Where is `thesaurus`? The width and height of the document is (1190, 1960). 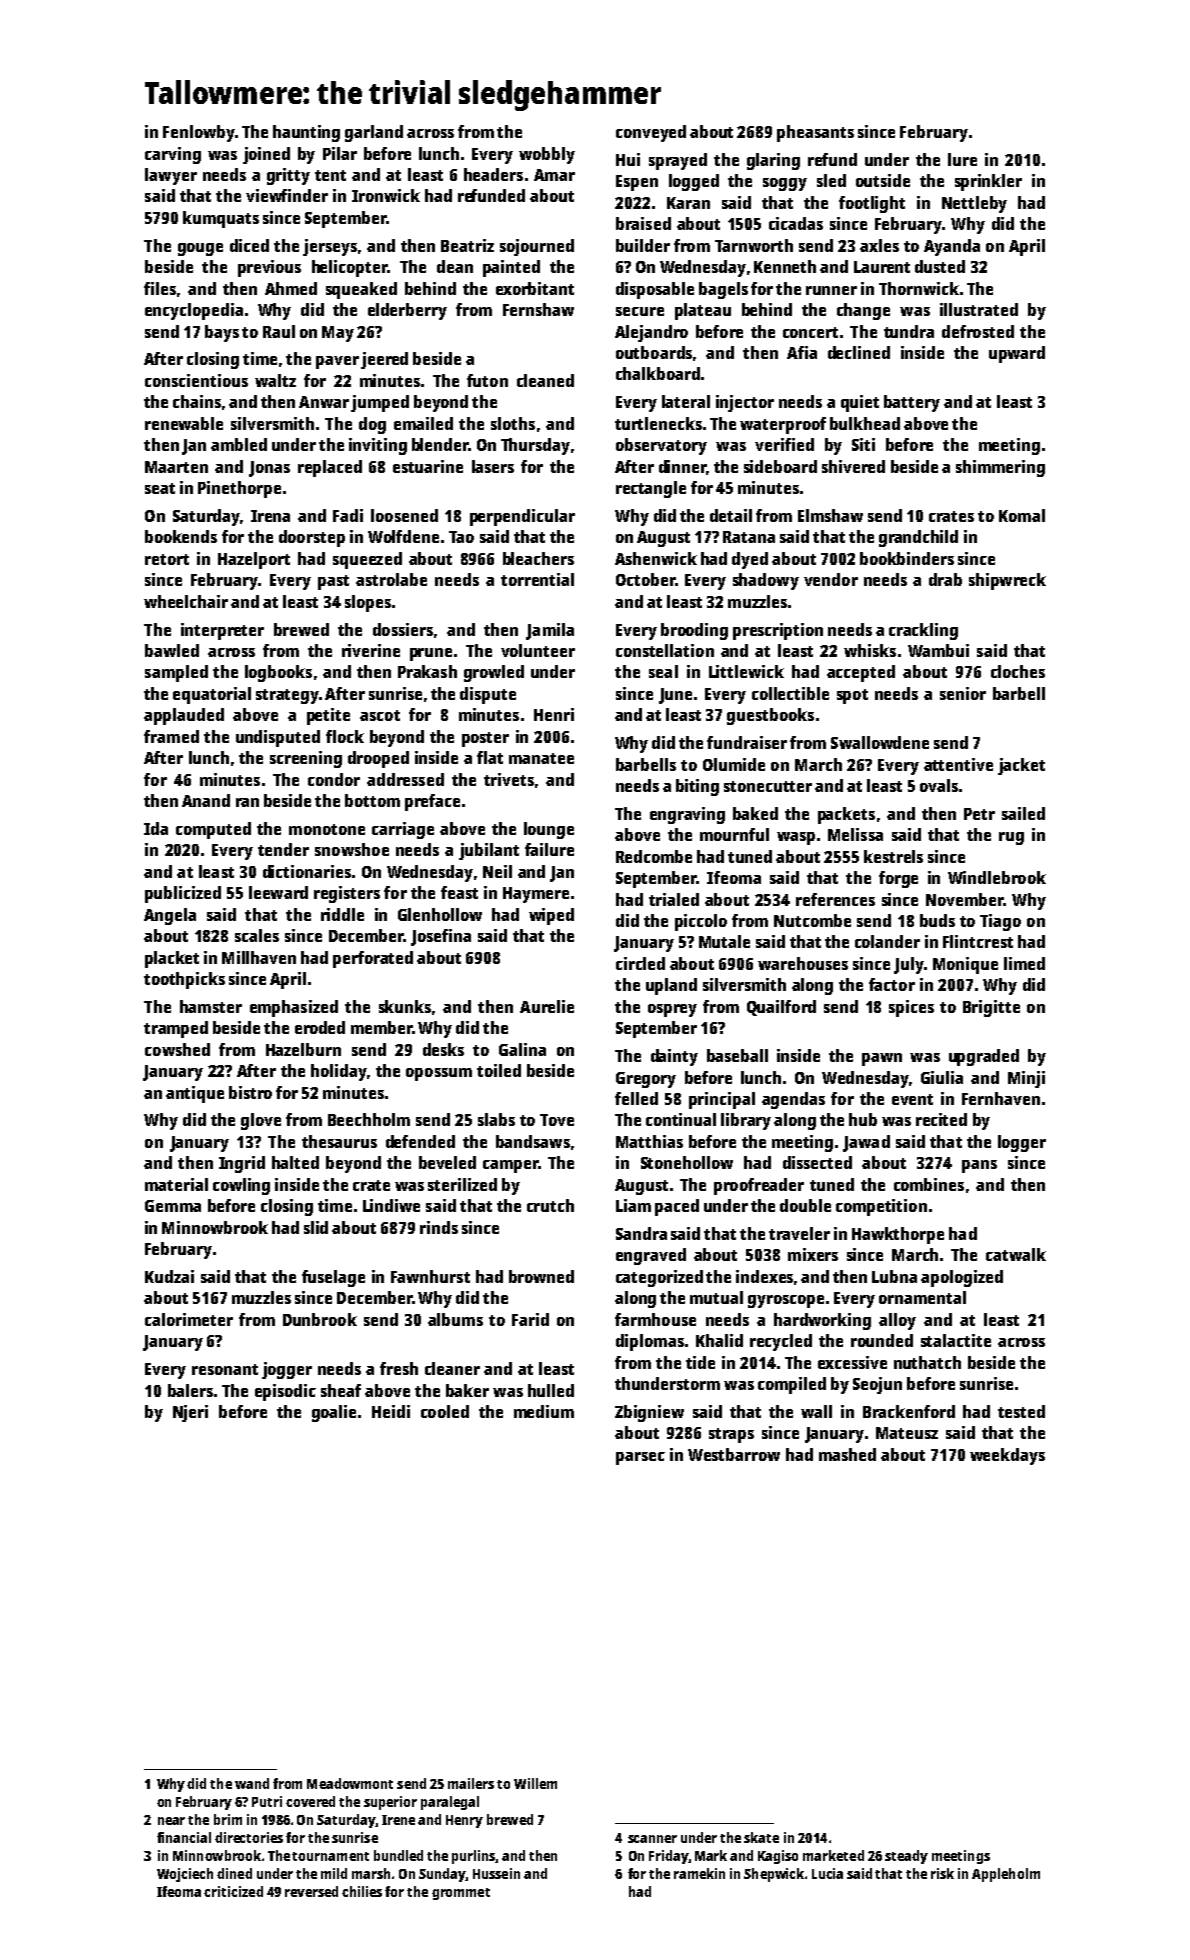
thesaurus is located at coordinates (339, 1141).
